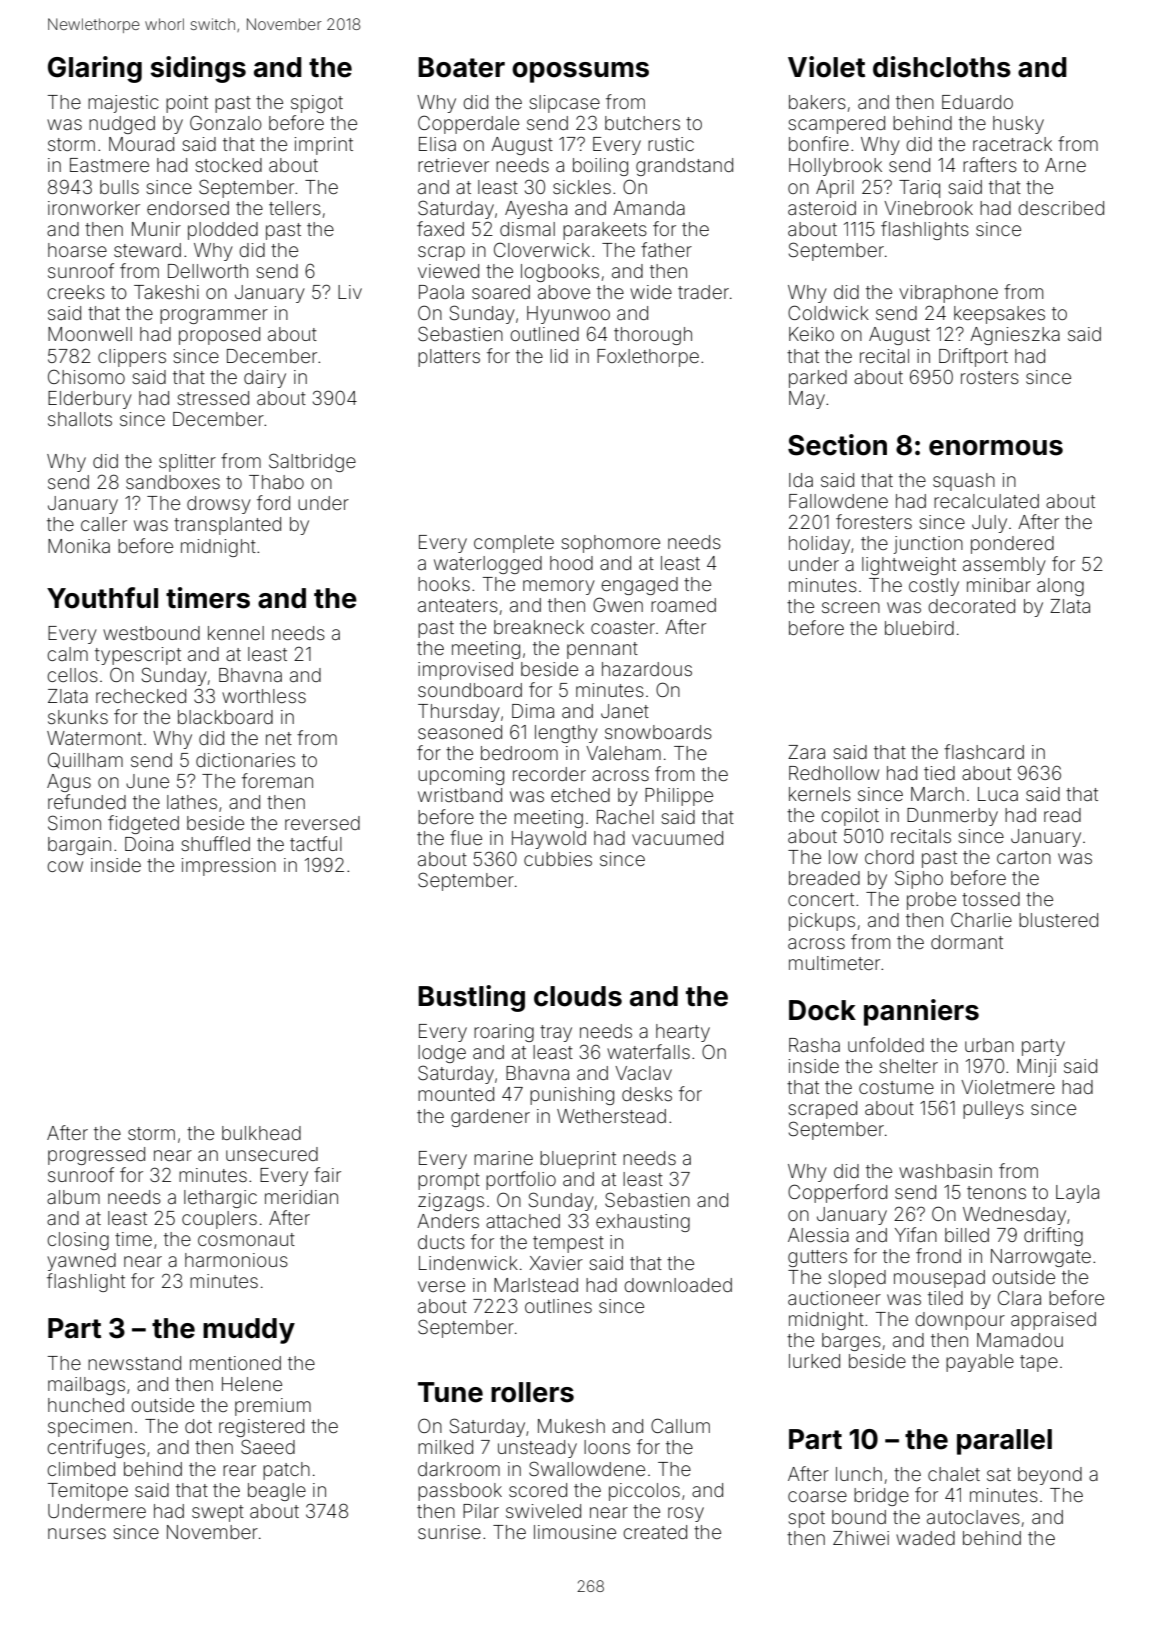  I want to click on flashcard, so click(984, 751).
